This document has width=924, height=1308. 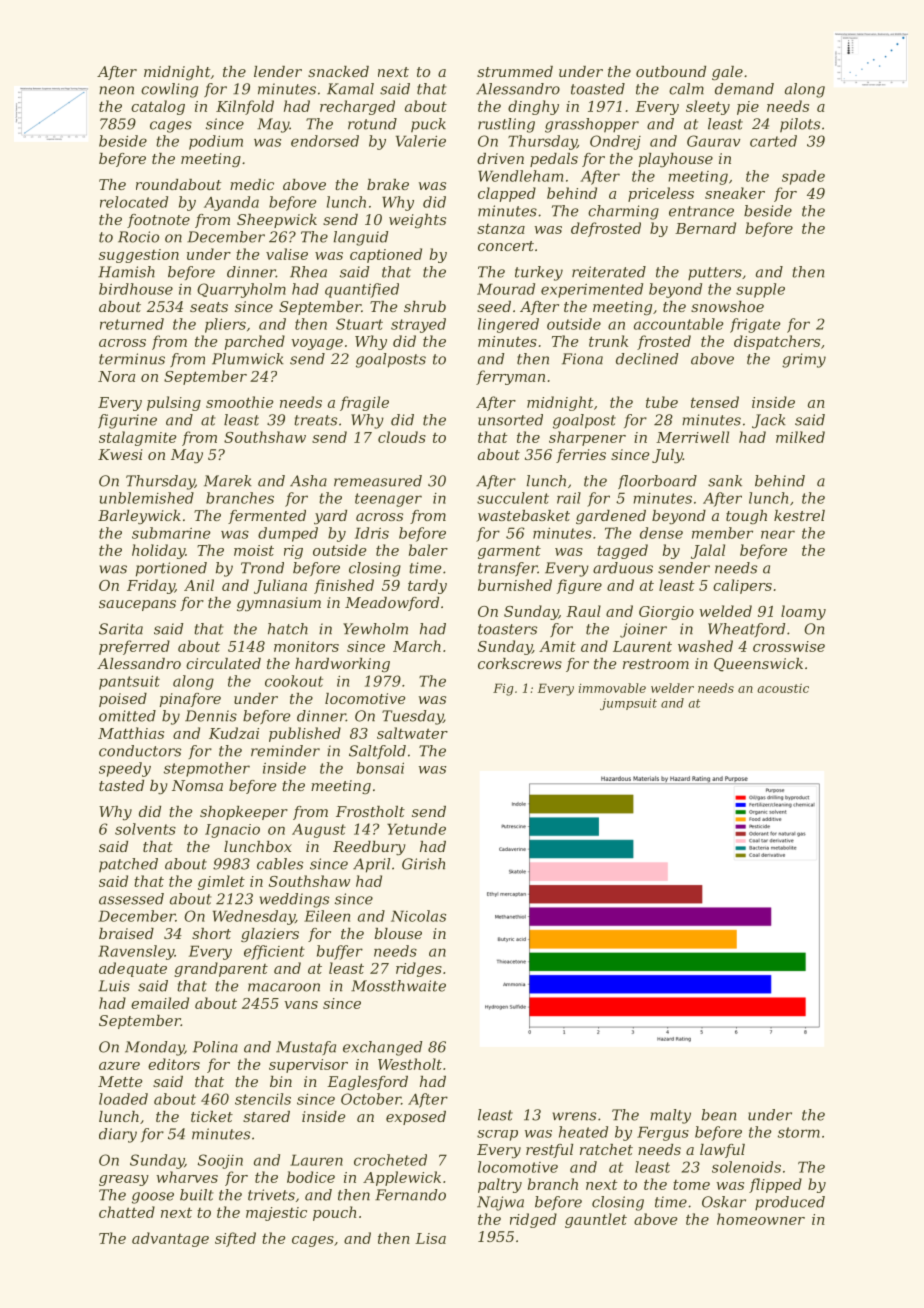 What do you see at coordinates (223, 663) in the document?
I see `circulated` at bounding box center [223, 663].
